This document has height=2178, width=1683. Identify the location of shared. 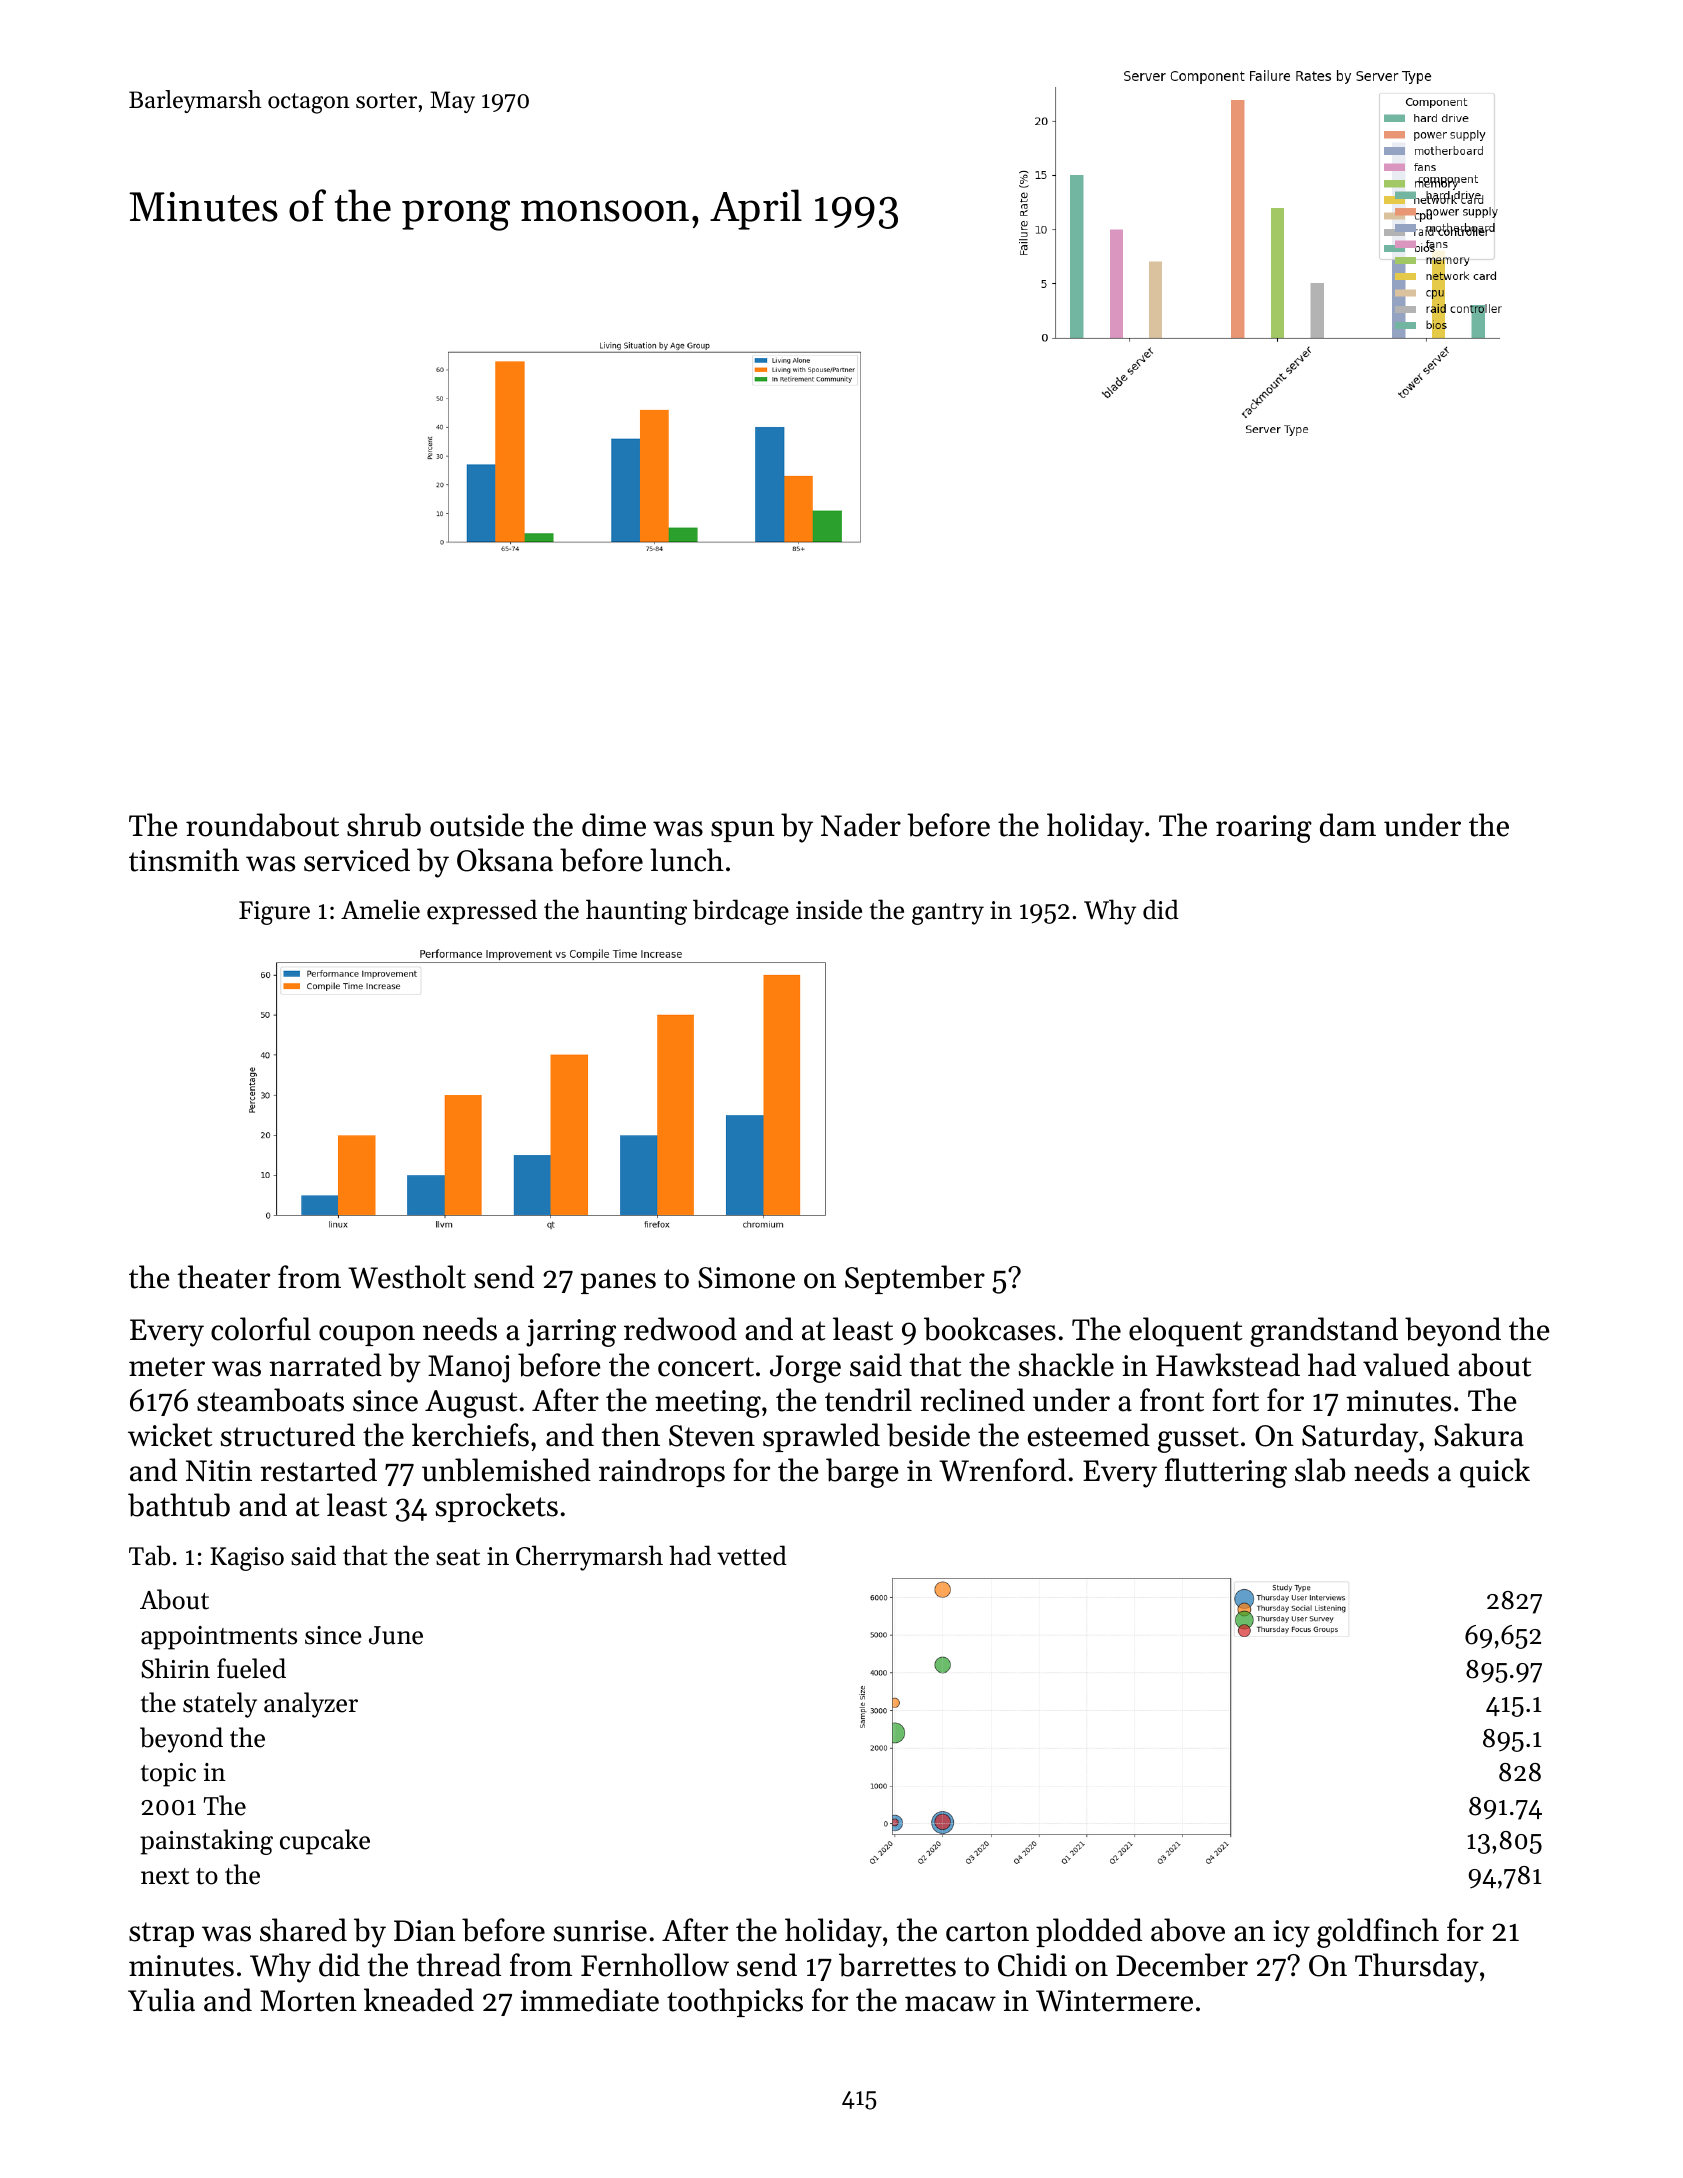
(303, 1930).
